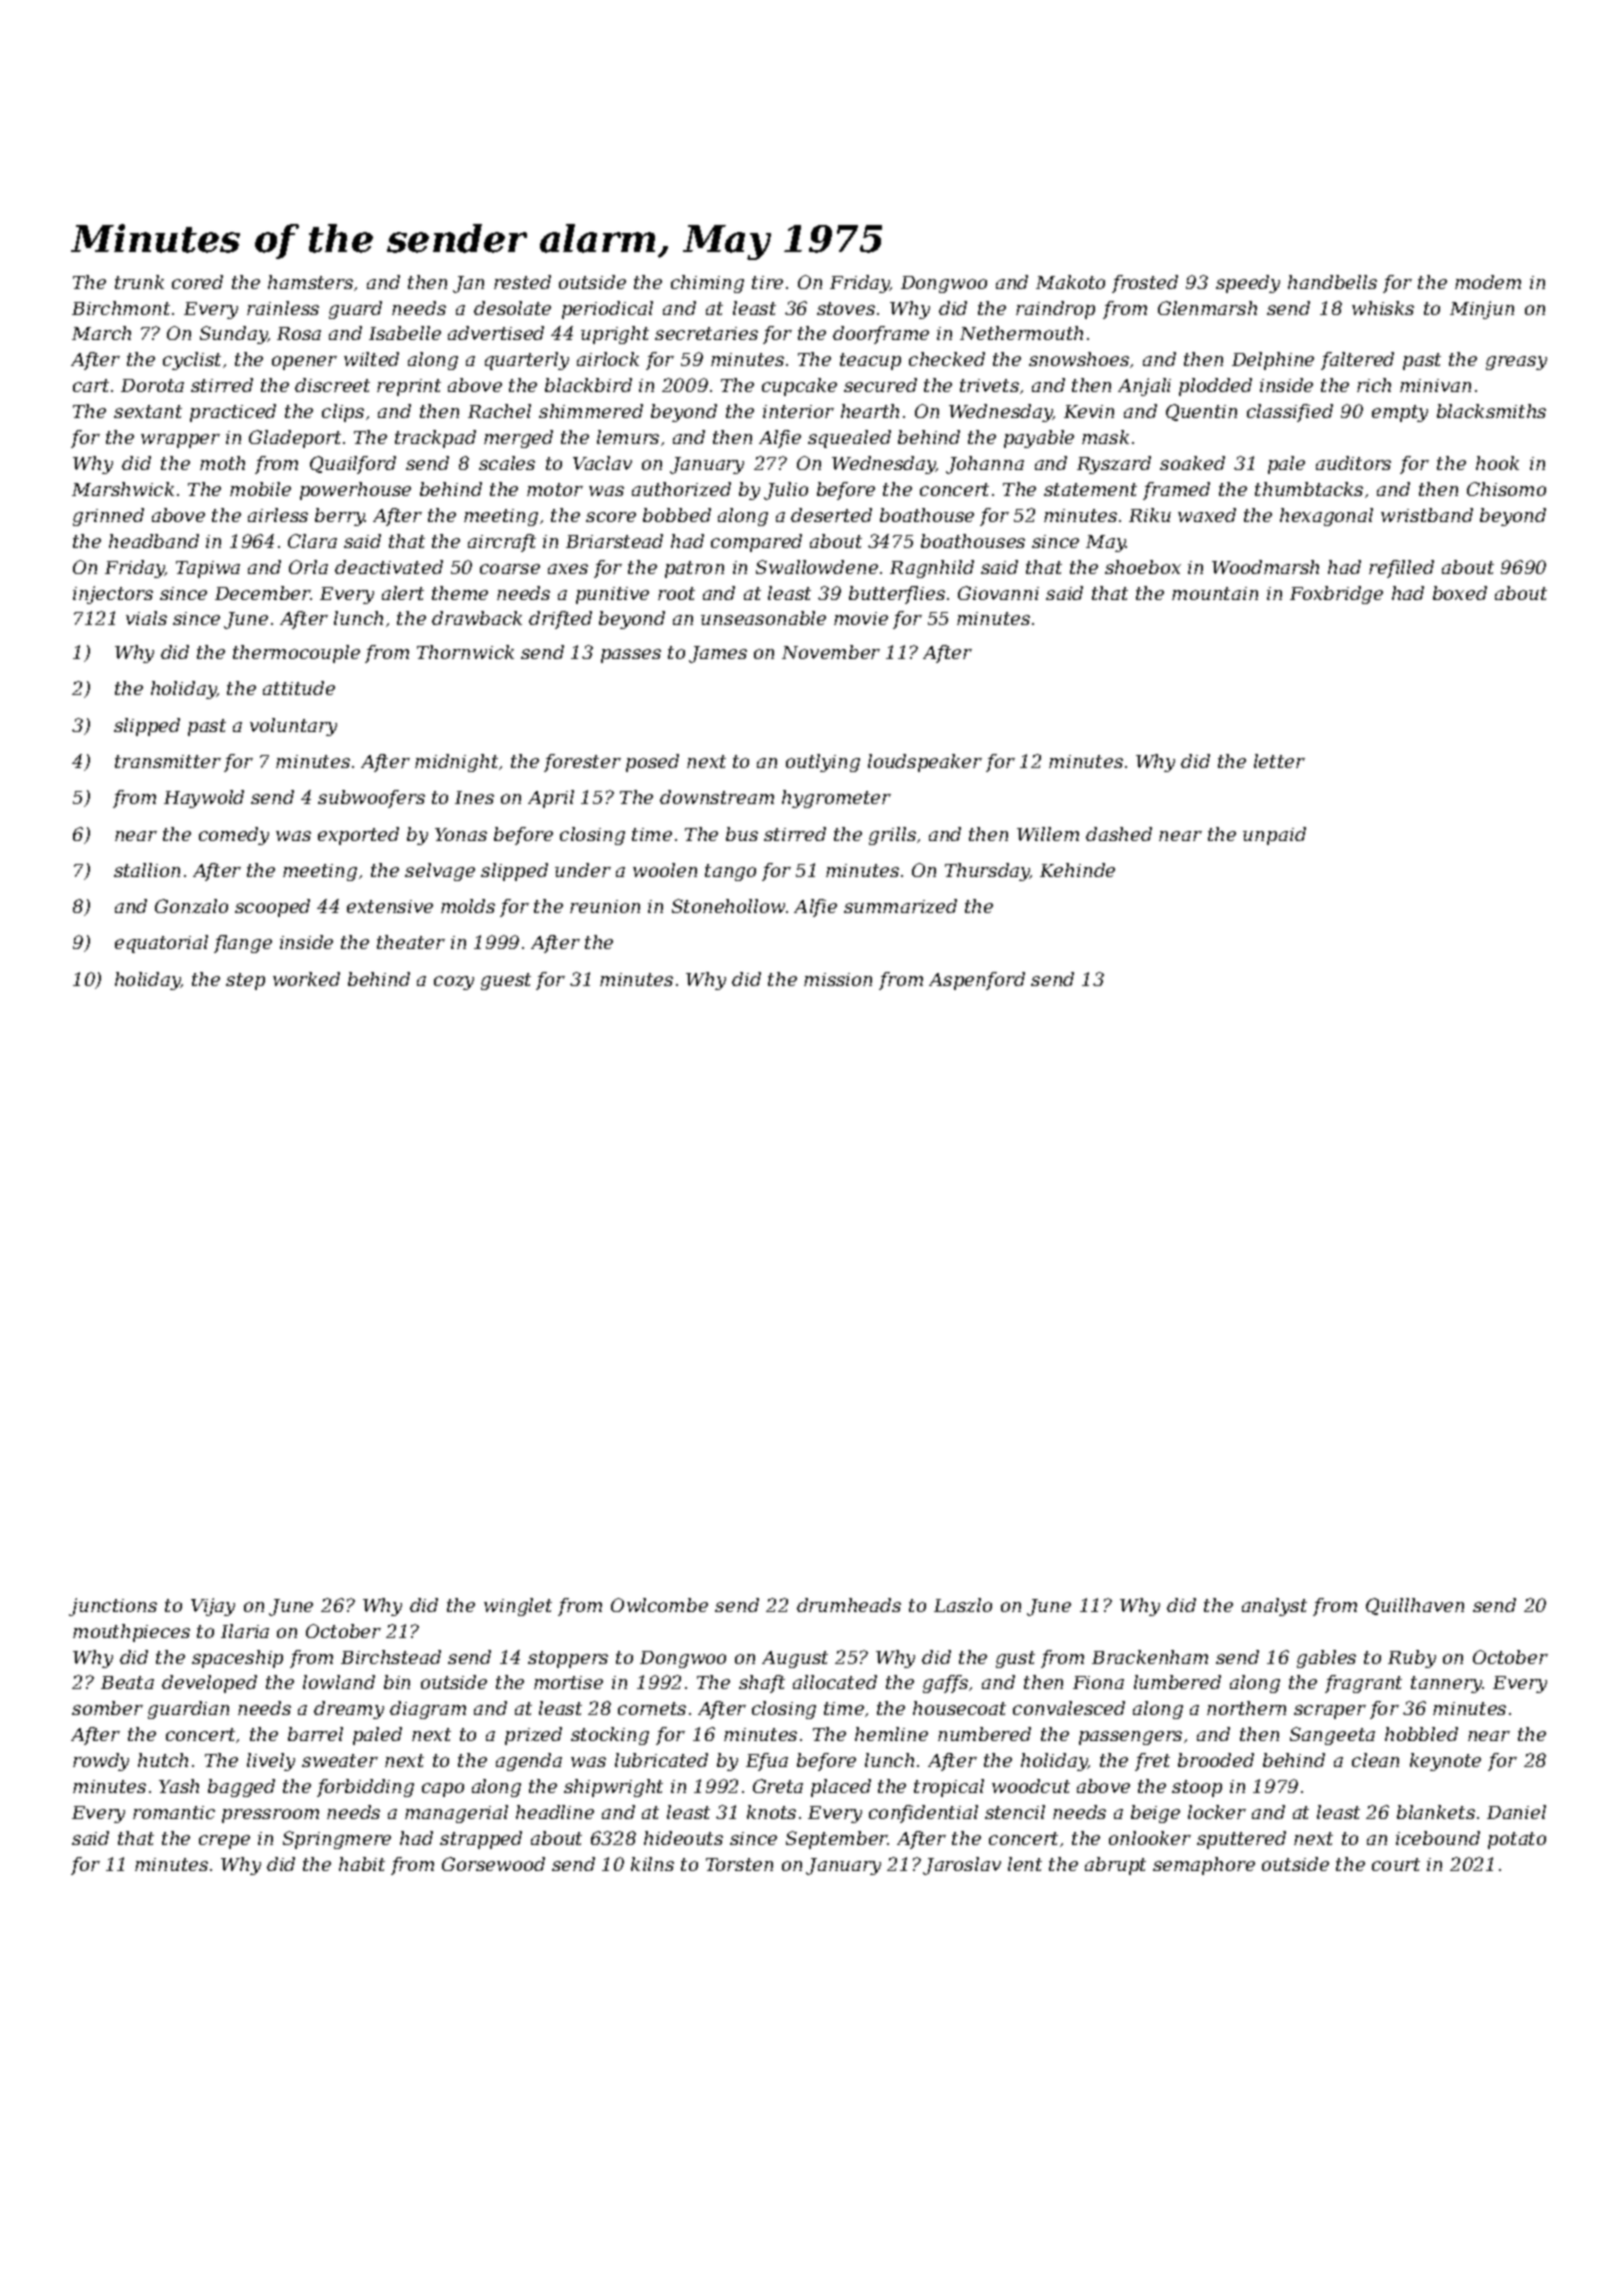  Describe the element at coordinates (1488, 282) in the screenshot. I see `modem` at that location.
